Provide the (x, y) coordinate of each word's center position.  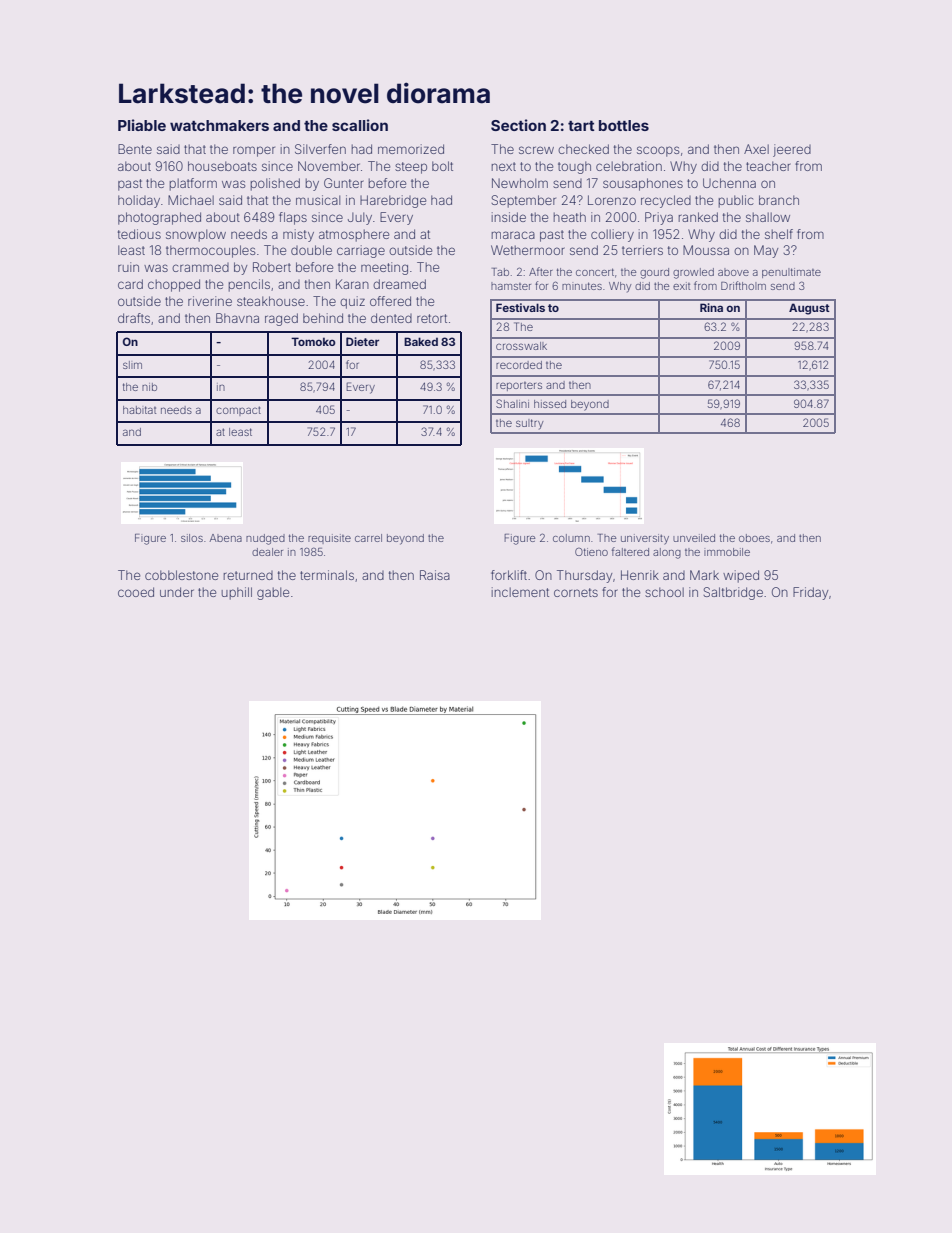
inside (509, 217)
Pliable (142, 125)
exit (681, 286)
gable (273, 593)
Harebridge (393, 201)
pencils (249, 285)
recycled (666, 201)
